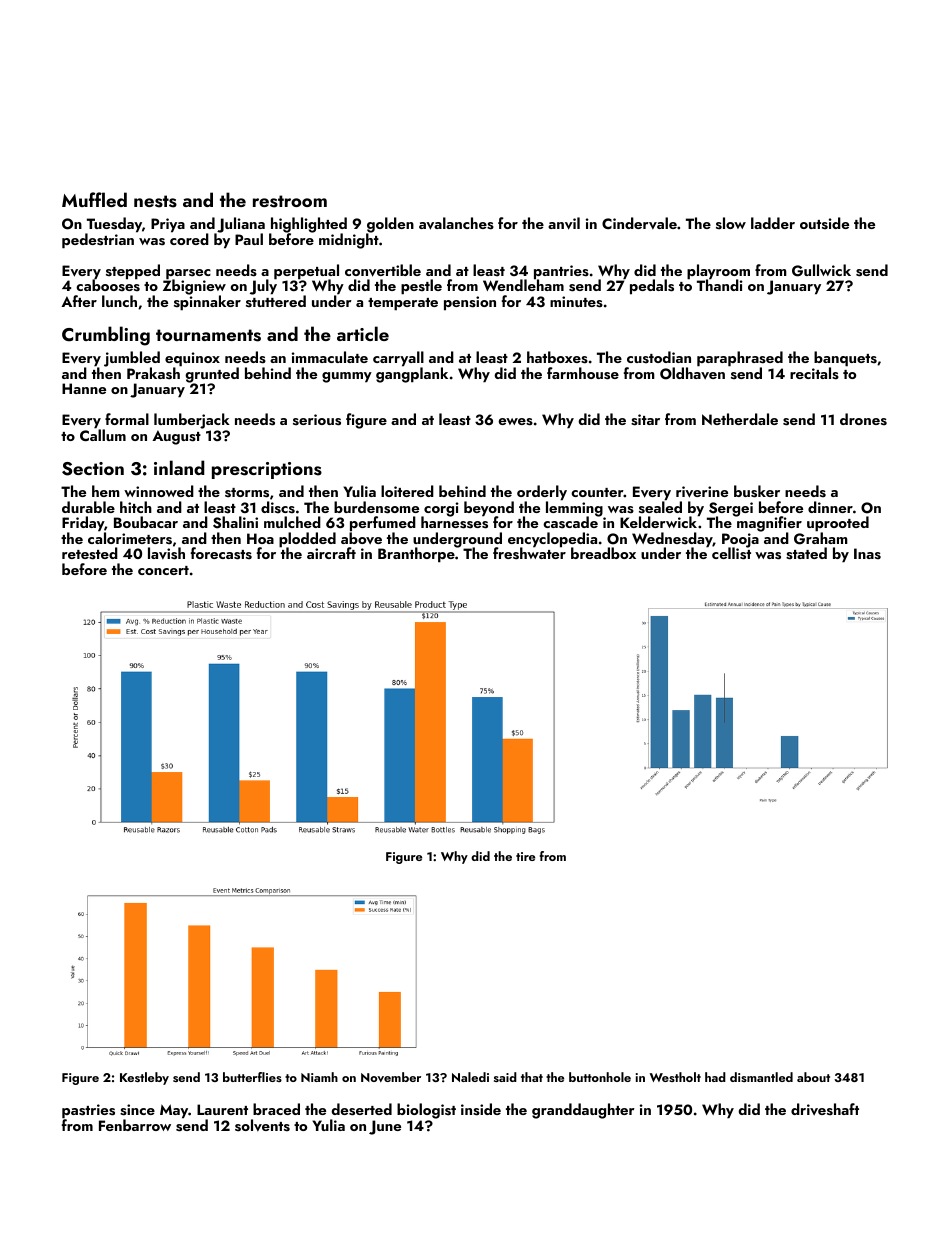 The width and height of the image is (952, 1233). I want to click on ladder, so click(773, 223).
